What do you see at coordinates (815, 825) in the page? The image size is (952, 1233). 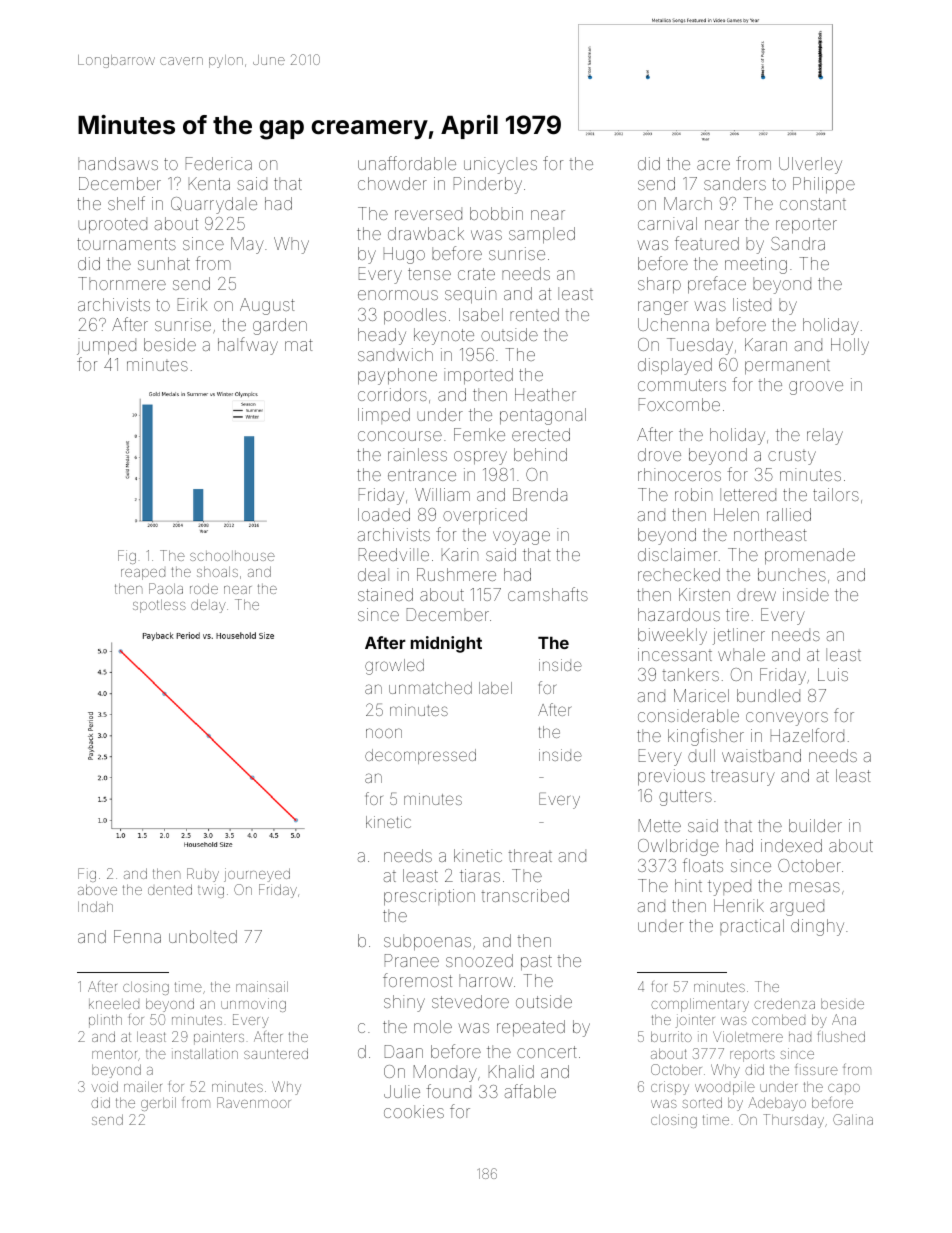 I see `builder` at bounding box center [815, 825].
